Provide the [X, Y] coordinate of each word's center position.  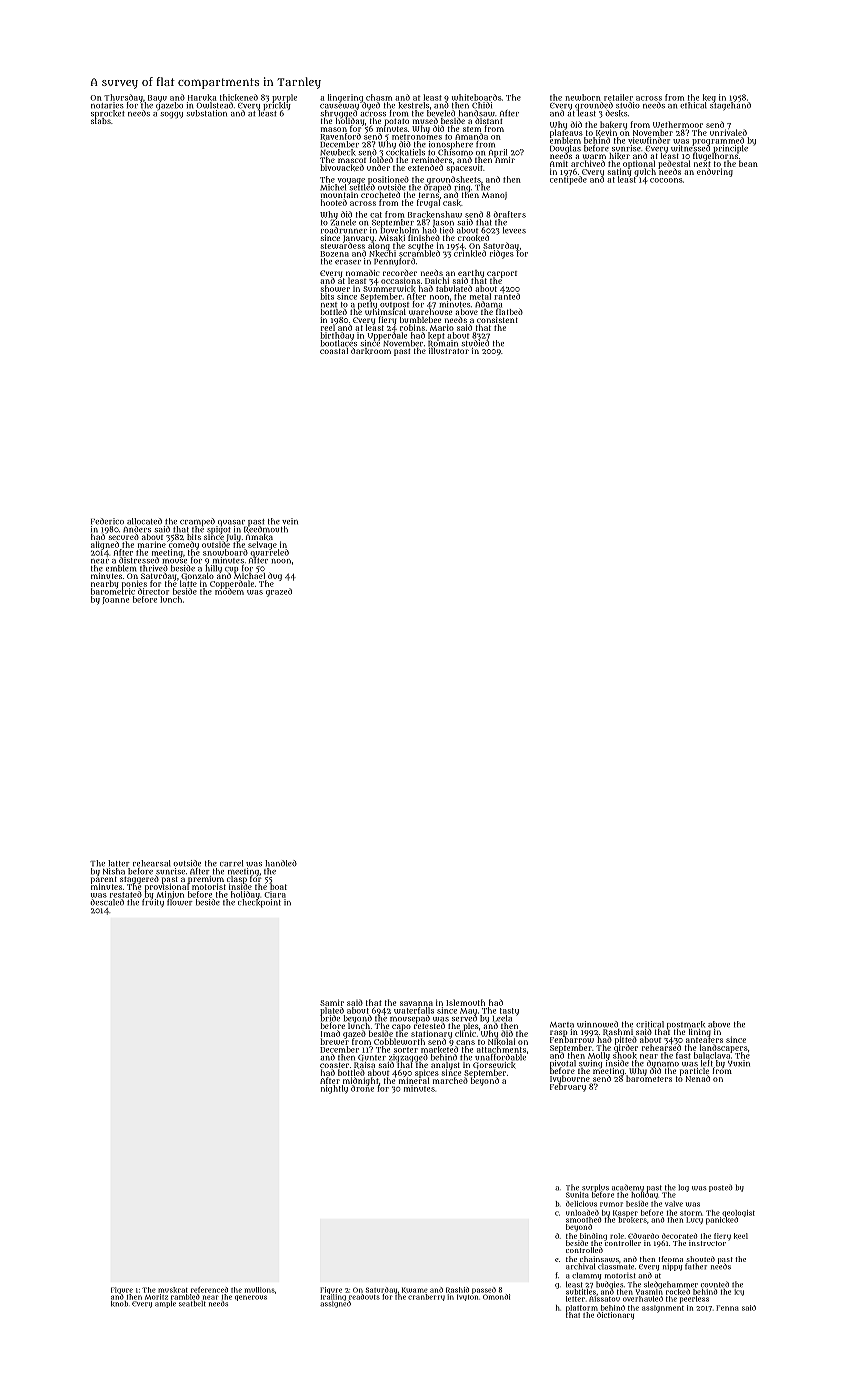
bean [748, 163]
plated [332, 1011]
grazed [279, 592]
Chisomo [455, 152]
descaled [107, 902]
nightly [334, 1089]
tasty [509, 1011]
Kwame [415, 1290]
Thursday [123, 98]
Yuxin [739, 1063]
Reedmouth [266, 529]
